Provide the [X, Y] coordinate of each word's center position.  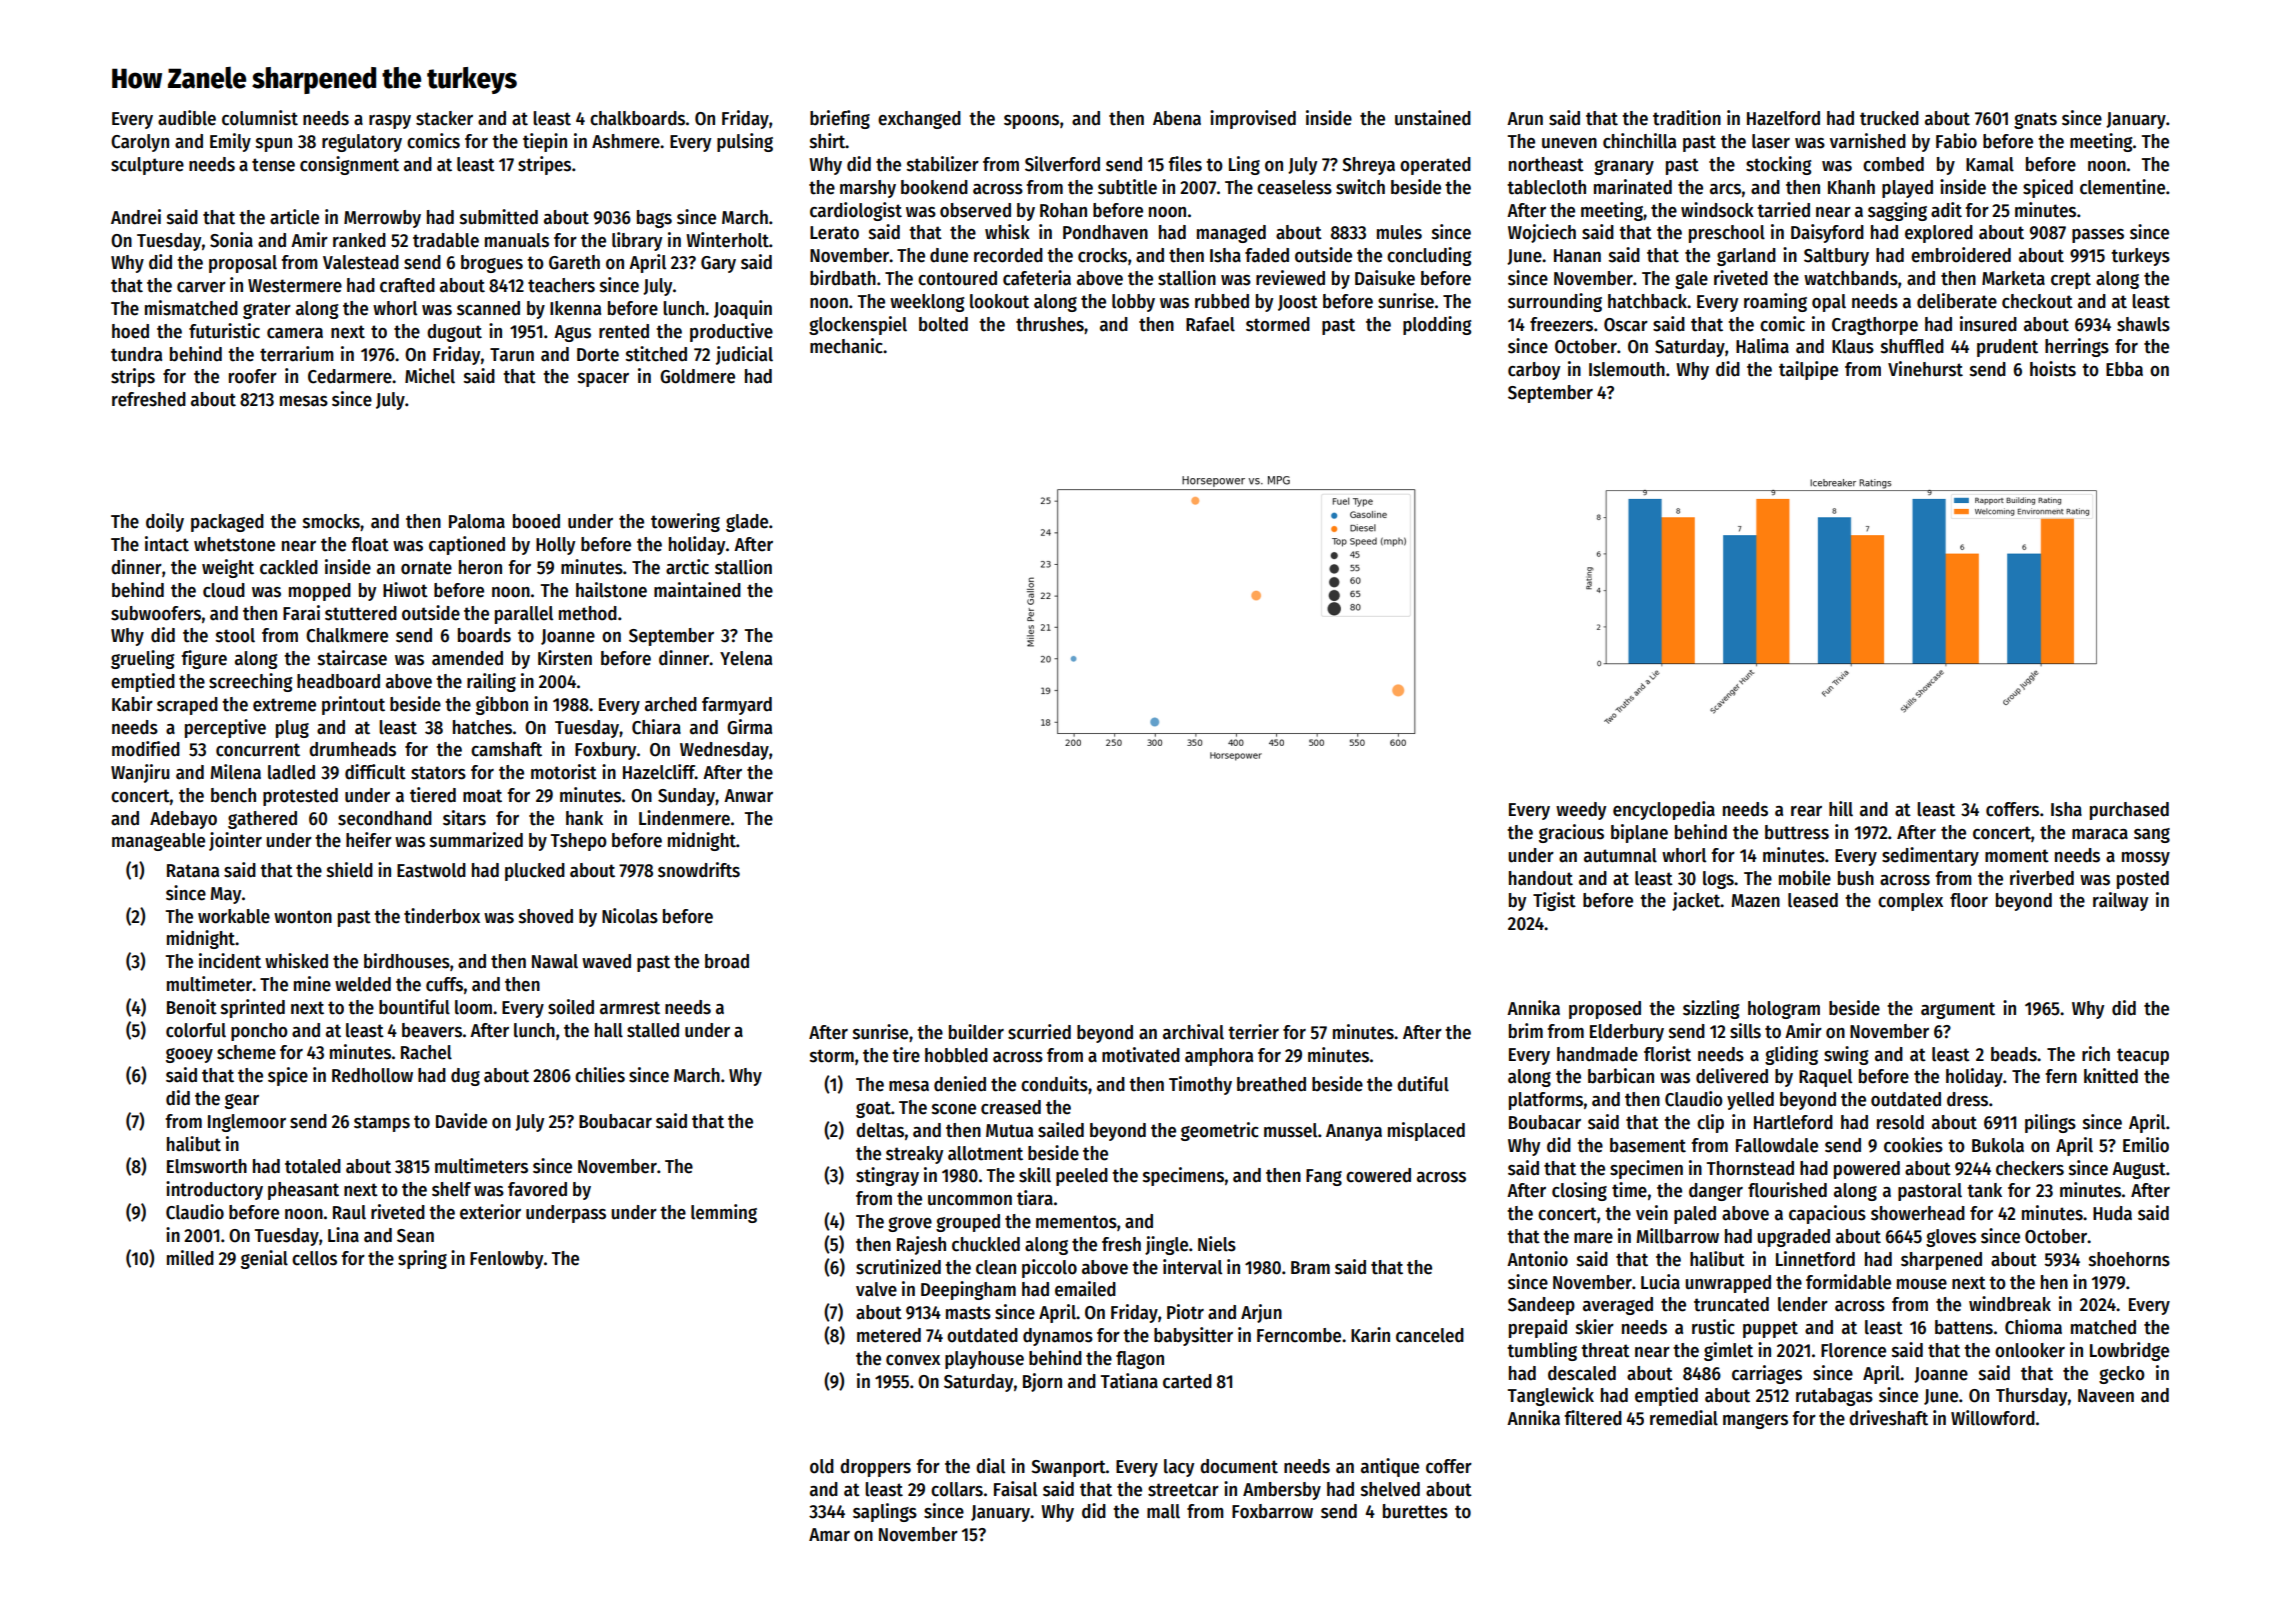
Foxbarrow [1272, 1511]
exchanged [919, 120]
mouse [1922, 1284]
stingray [887, 1176]
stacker [444, 118]
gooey [189, 1055]
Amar [829, 1535]
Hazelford [1783, 118]
